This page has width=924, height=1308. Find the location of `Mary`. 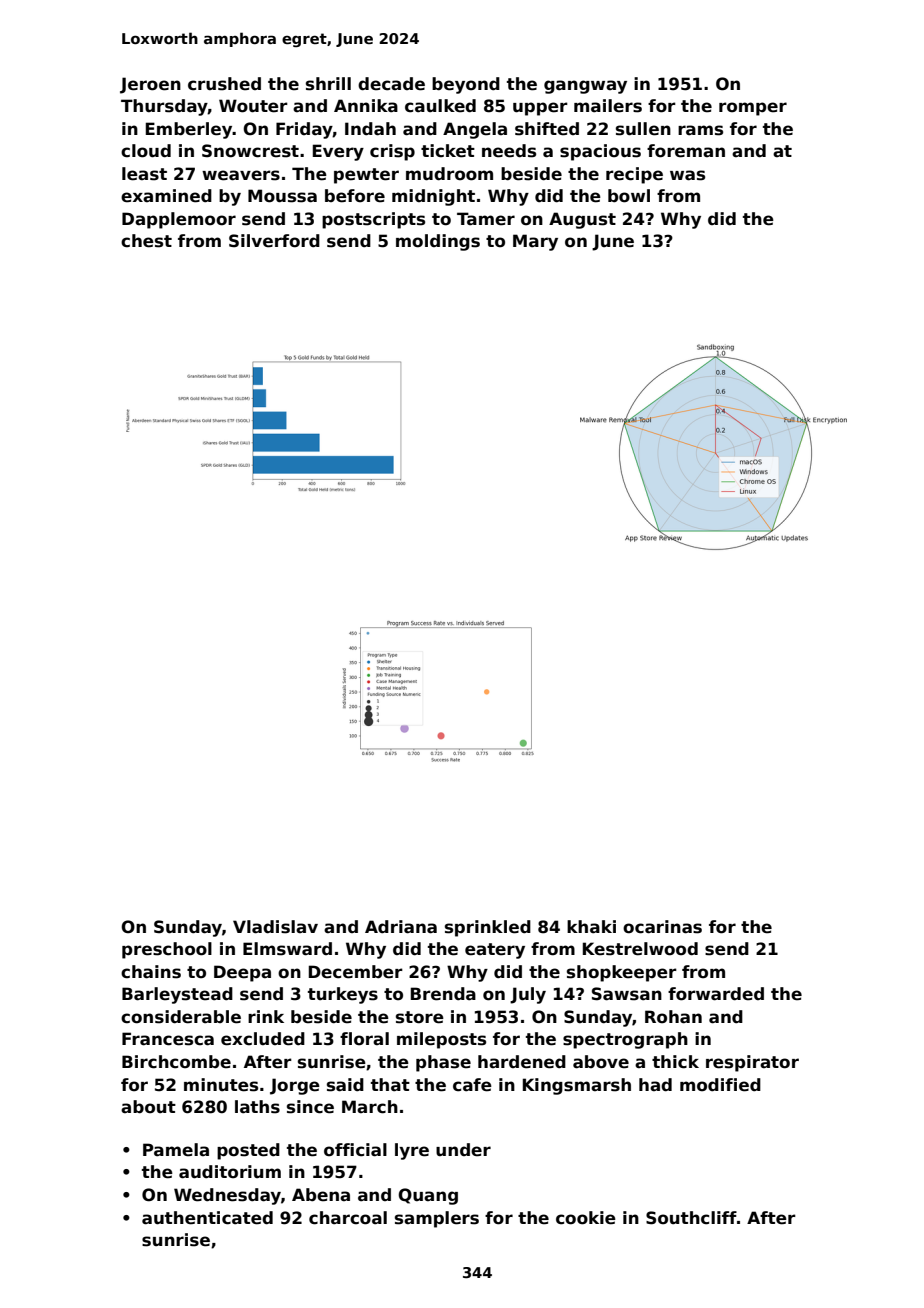

Mary is located at coordinates (535, 242).
